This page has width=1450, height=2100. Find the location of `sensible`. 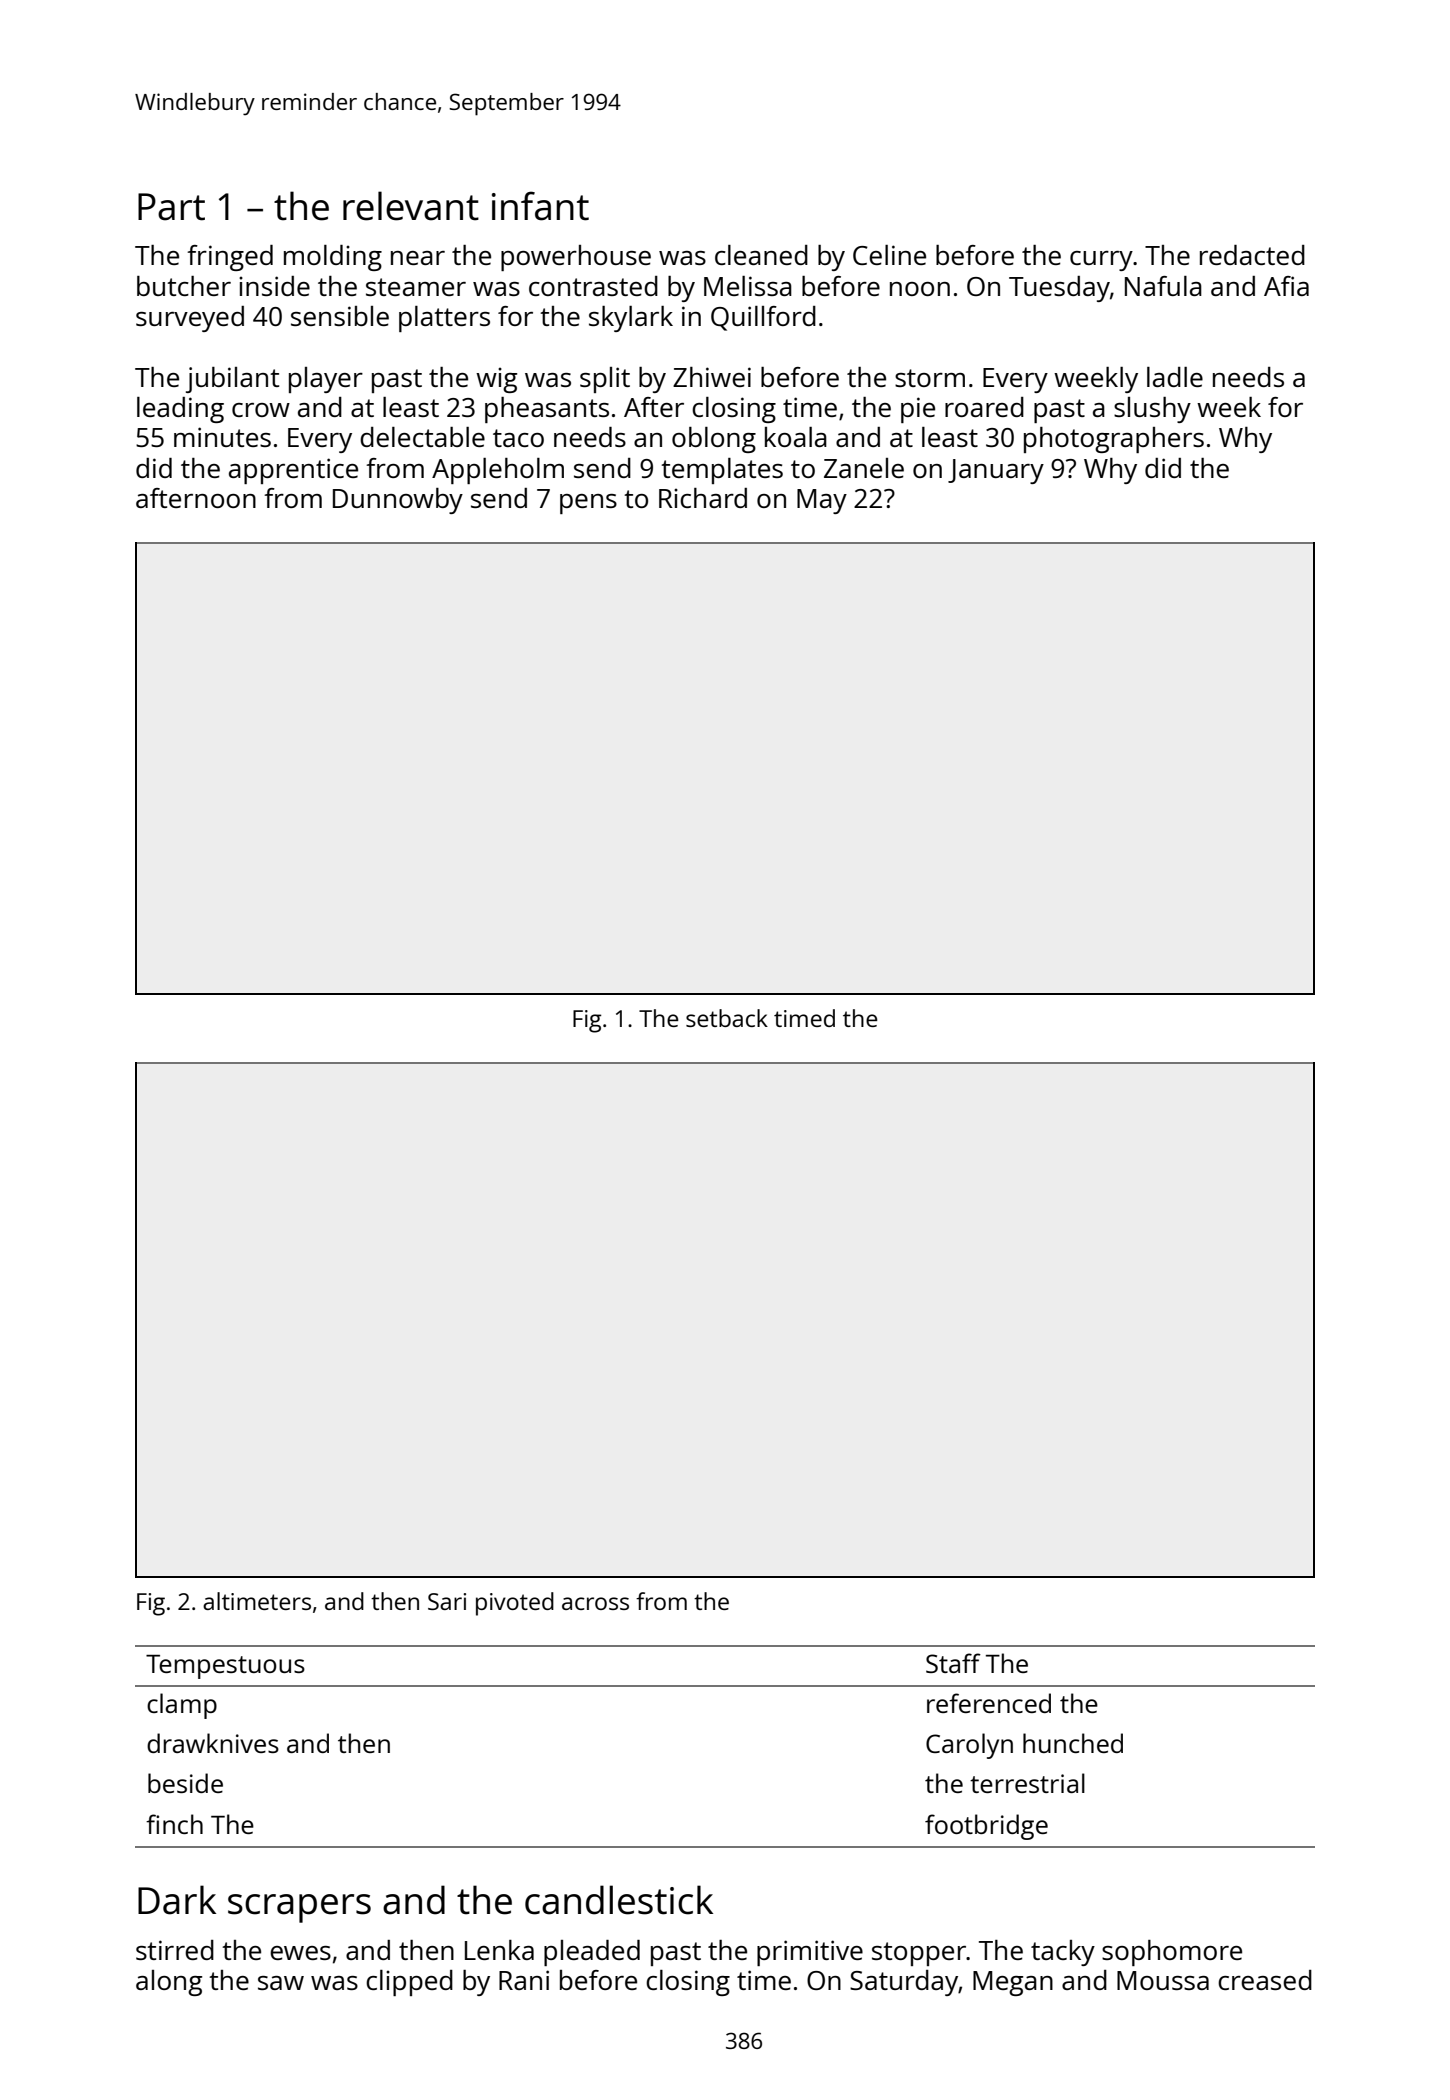

sensible is located at coordinates (340, 316).
